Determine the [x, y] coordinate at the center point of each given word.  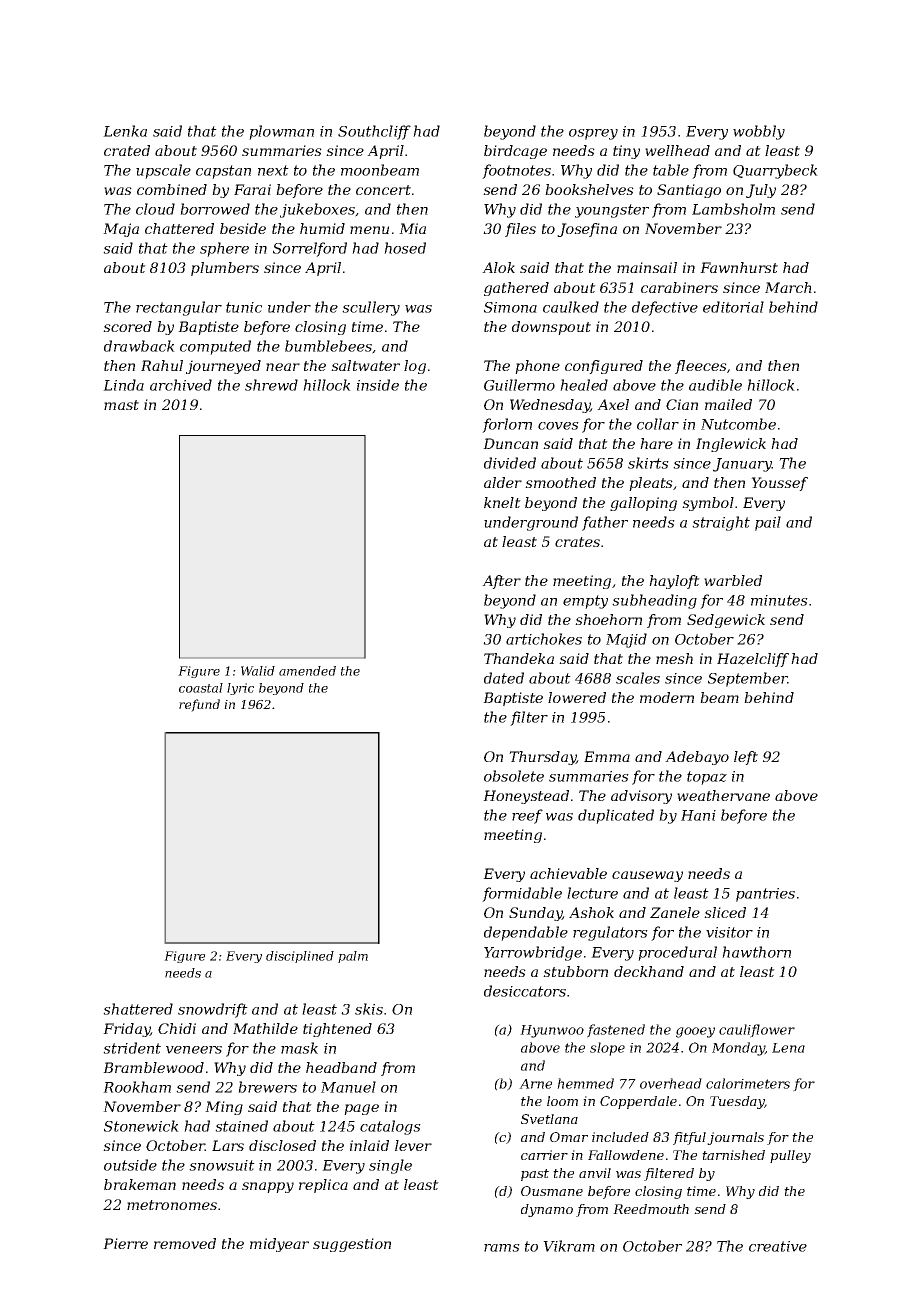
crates [577, 542]
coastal [201, 688]
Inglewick [731, 445]
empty [585, 602]
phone [537, 367]
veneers [194, 1050]
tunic [244, 307]
